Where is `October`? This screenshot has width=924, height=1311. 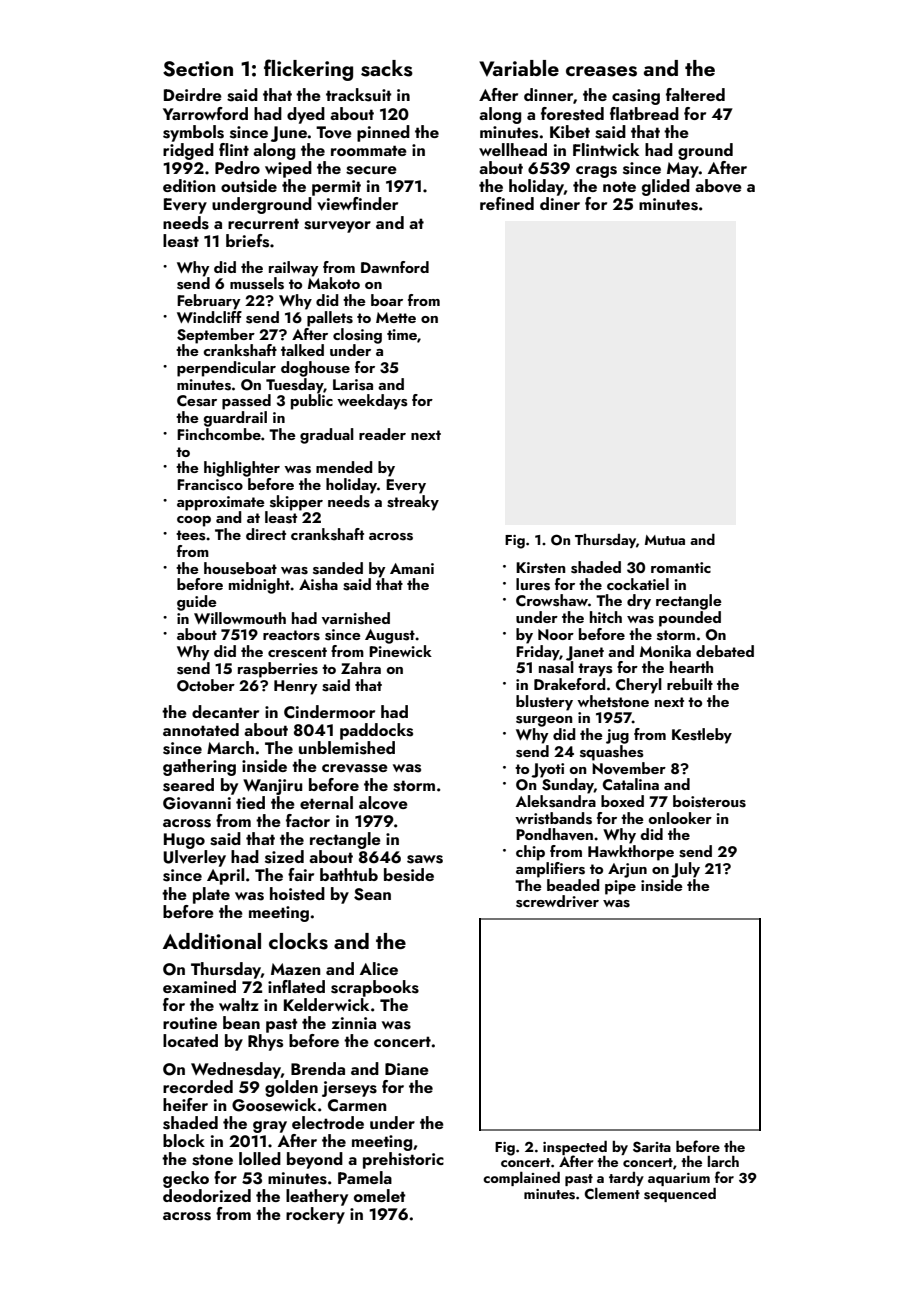 October is located at coordinates (206, 685).
